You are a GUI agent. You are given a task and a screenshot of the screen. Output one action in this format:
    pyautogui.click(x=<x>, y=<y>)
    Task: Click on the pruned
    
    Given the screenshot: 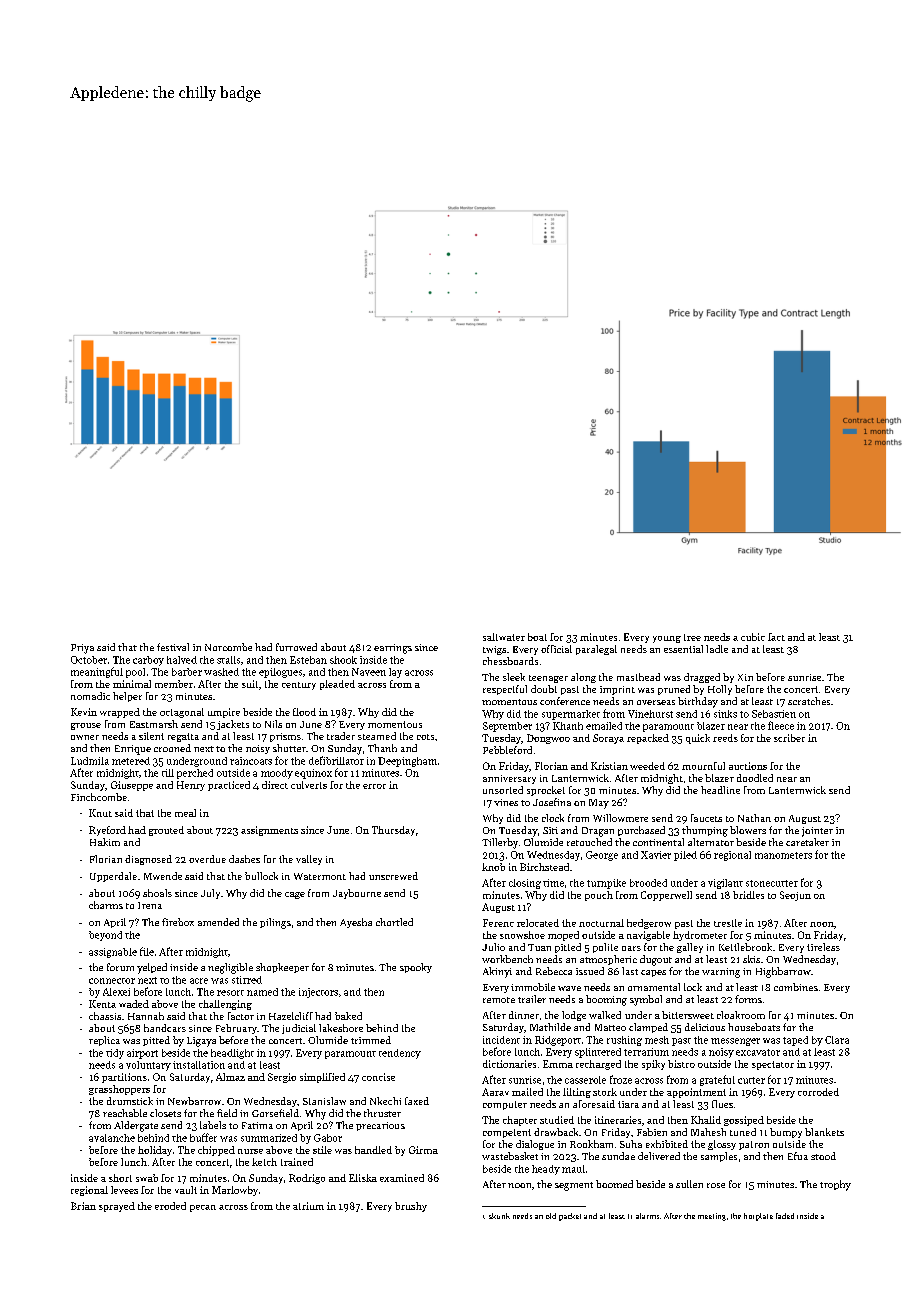 What is the action you would take?
    pyautogui.click(x=674, y=690)
